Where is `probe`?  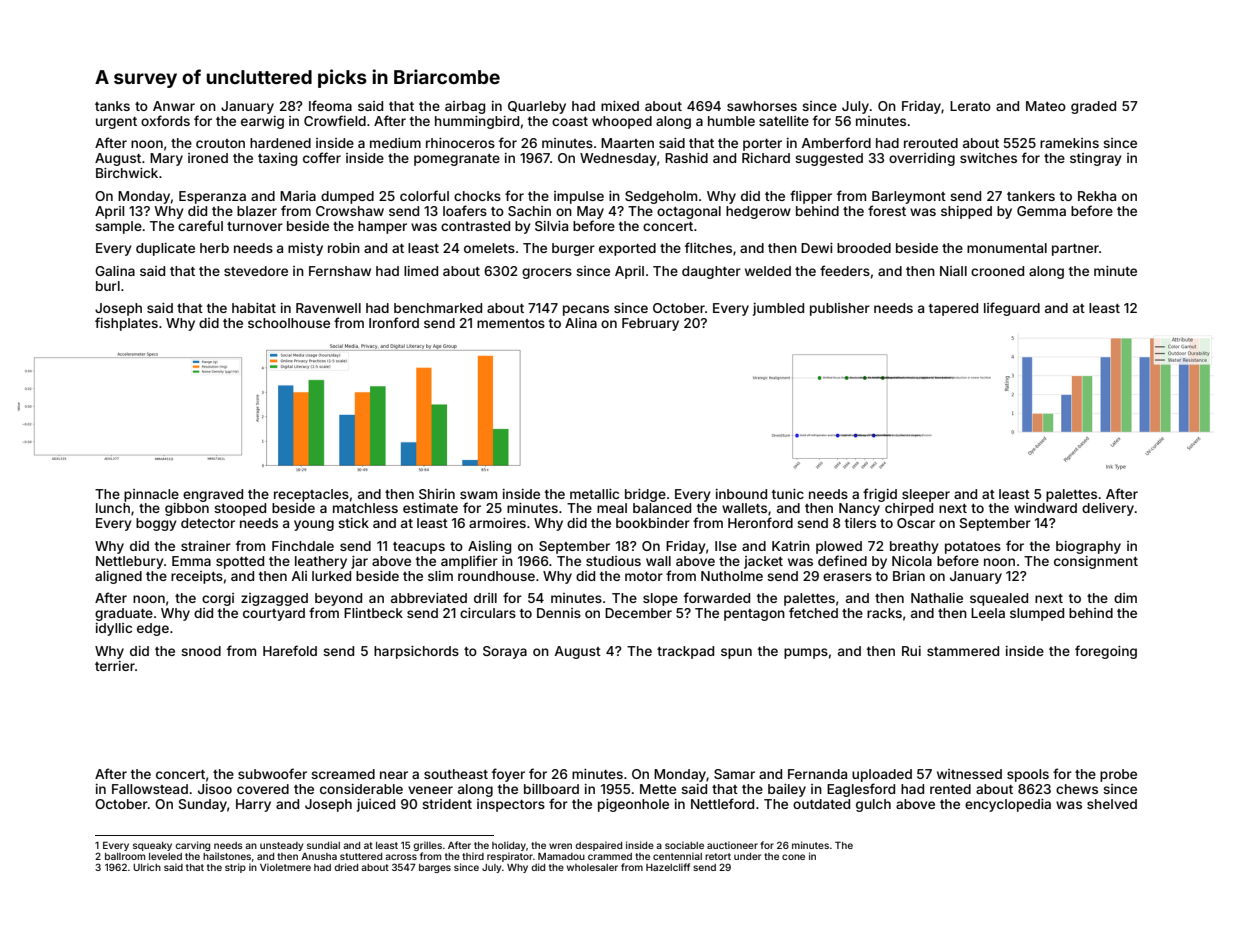
probe is located at coordinates (1118, 775).
